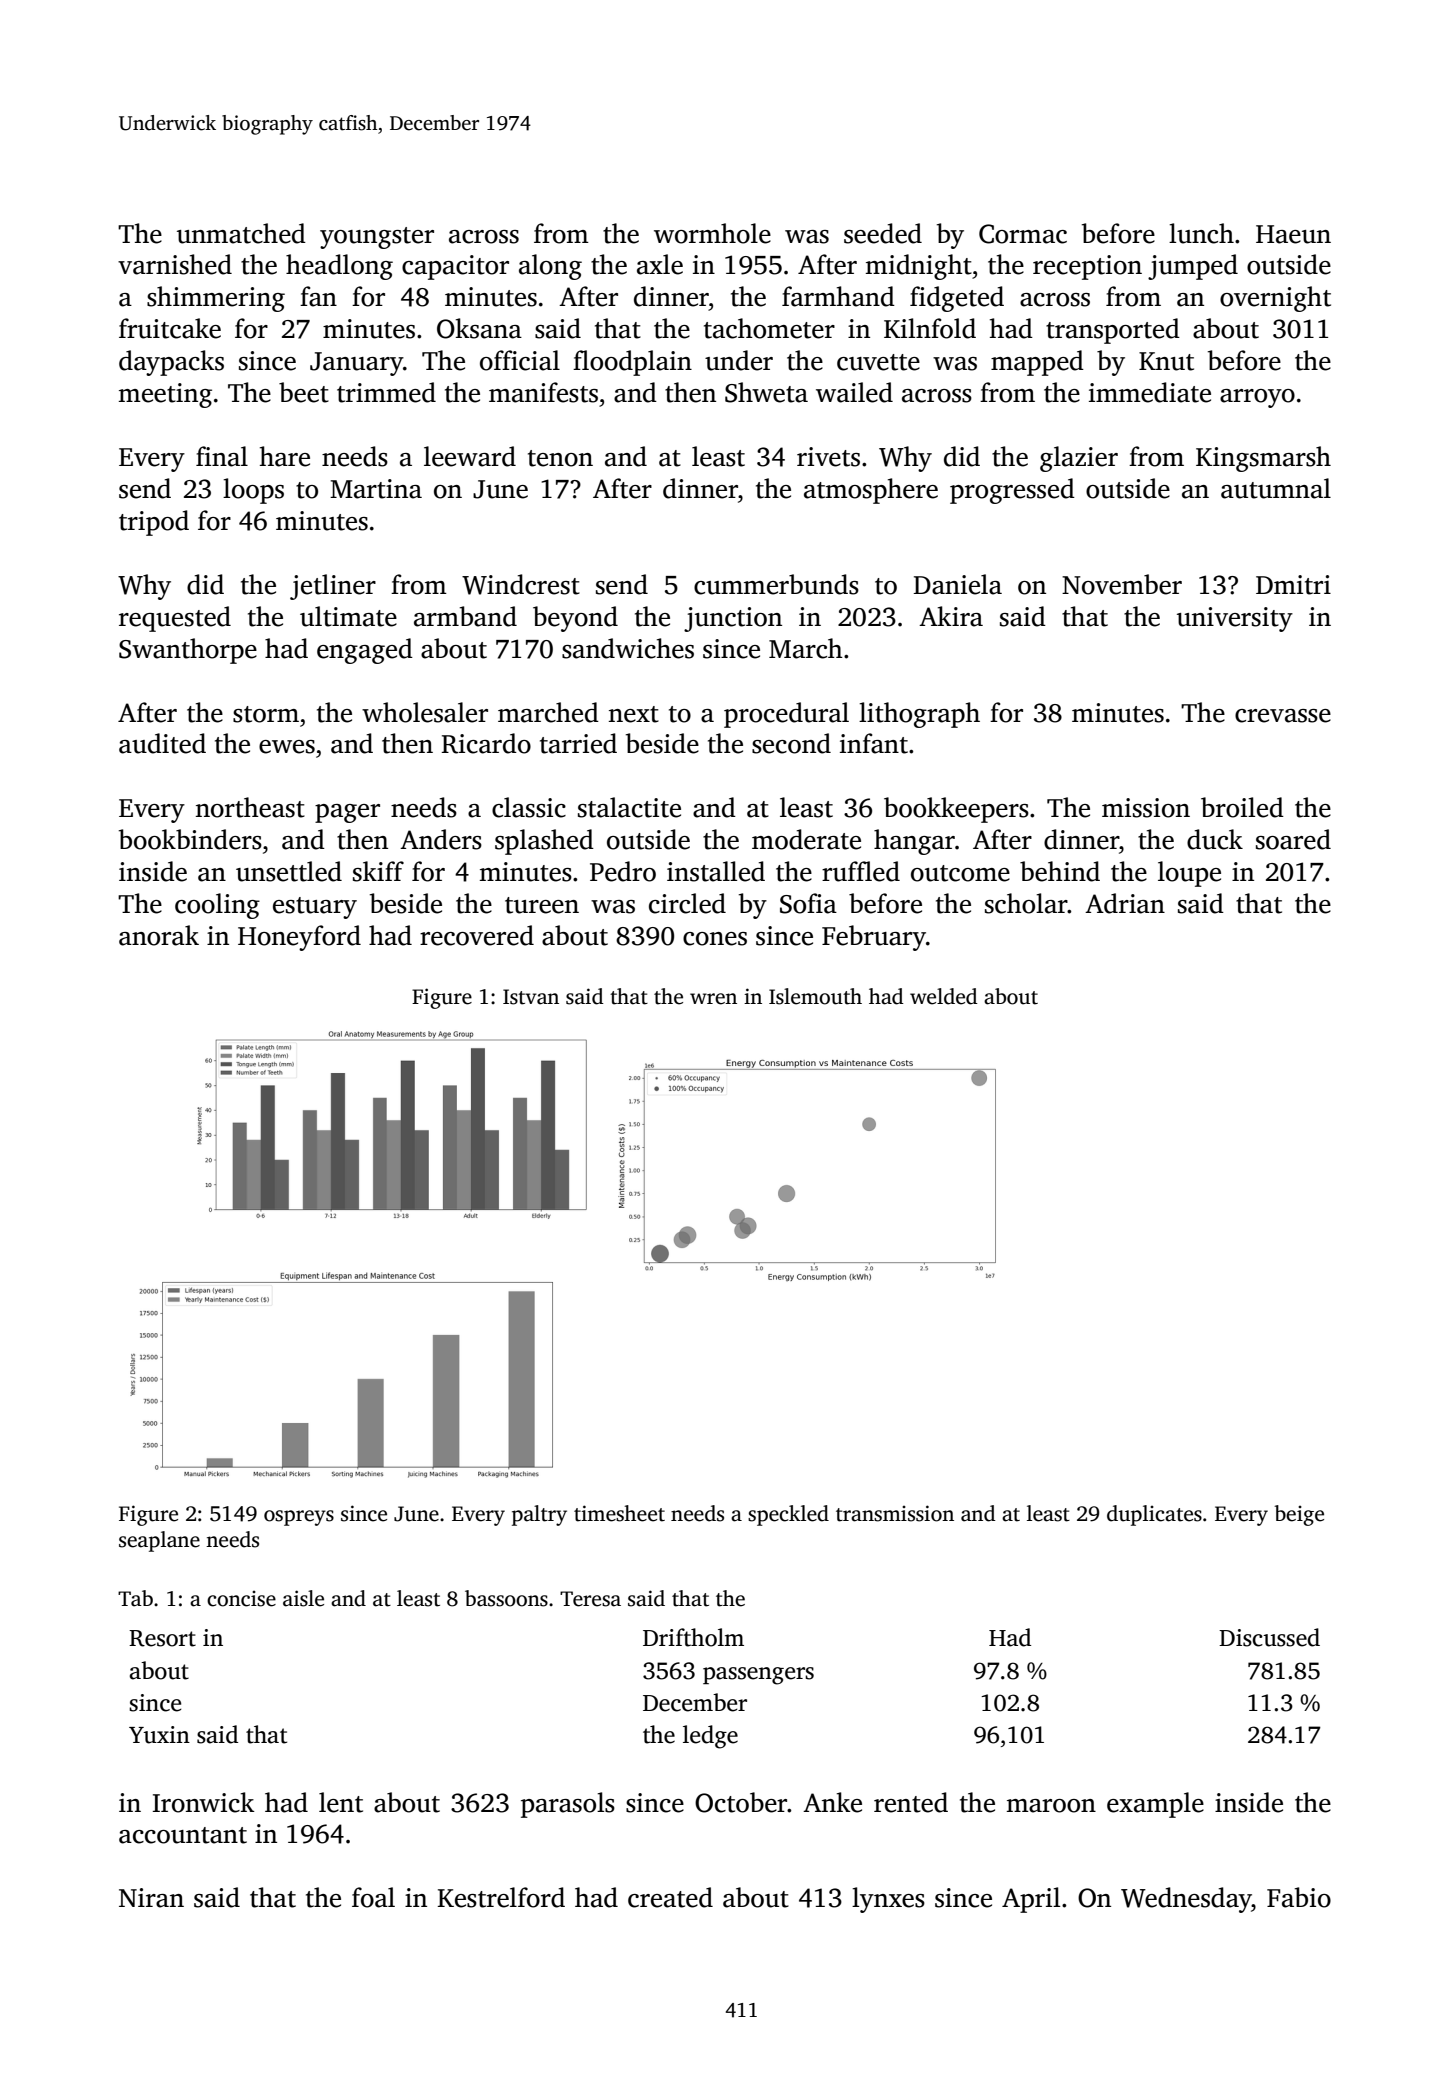  I want to click on seaplane, so click(159, 1541).
